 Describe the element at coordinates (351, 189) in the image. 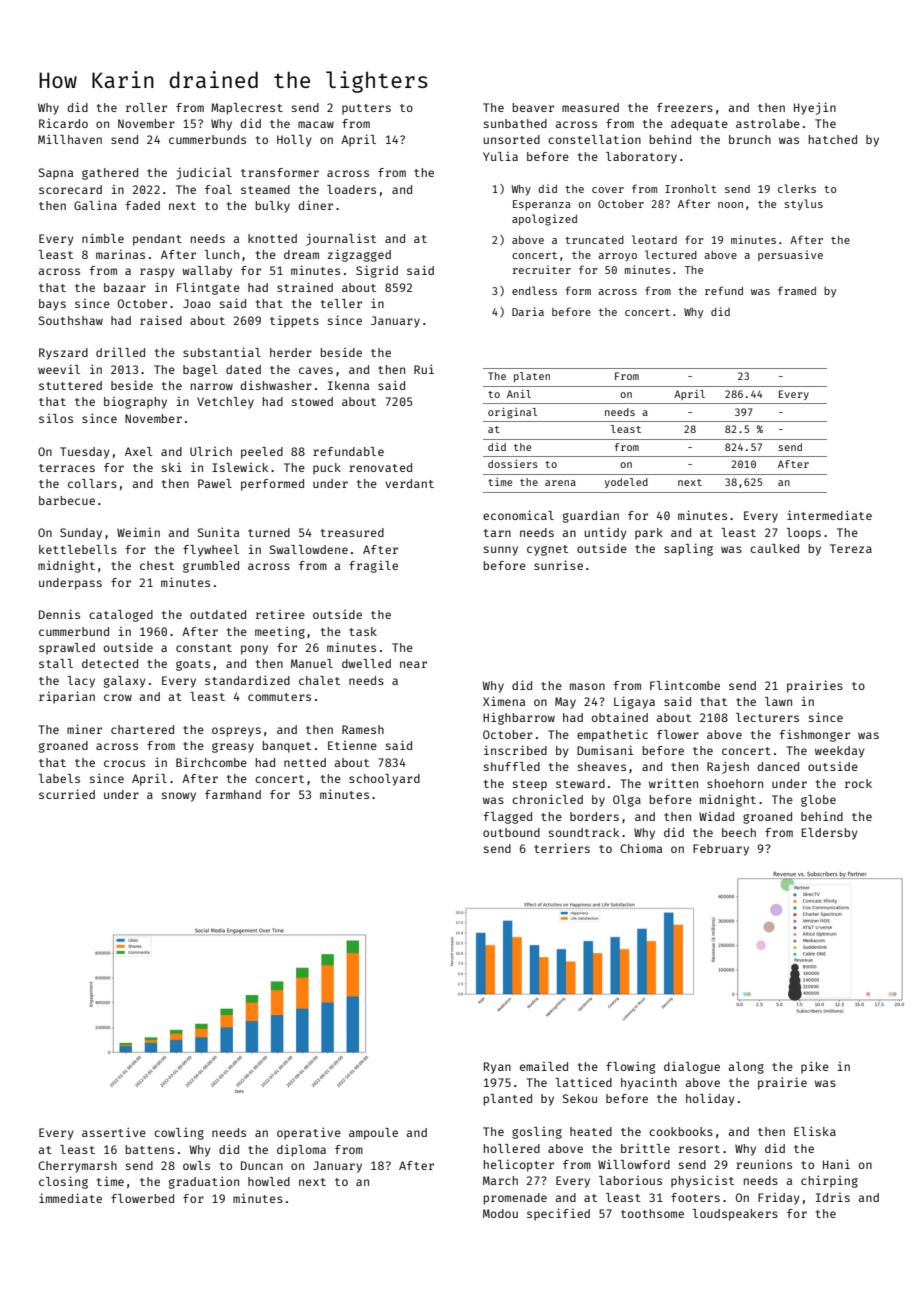

I see `loaders` at that location.
